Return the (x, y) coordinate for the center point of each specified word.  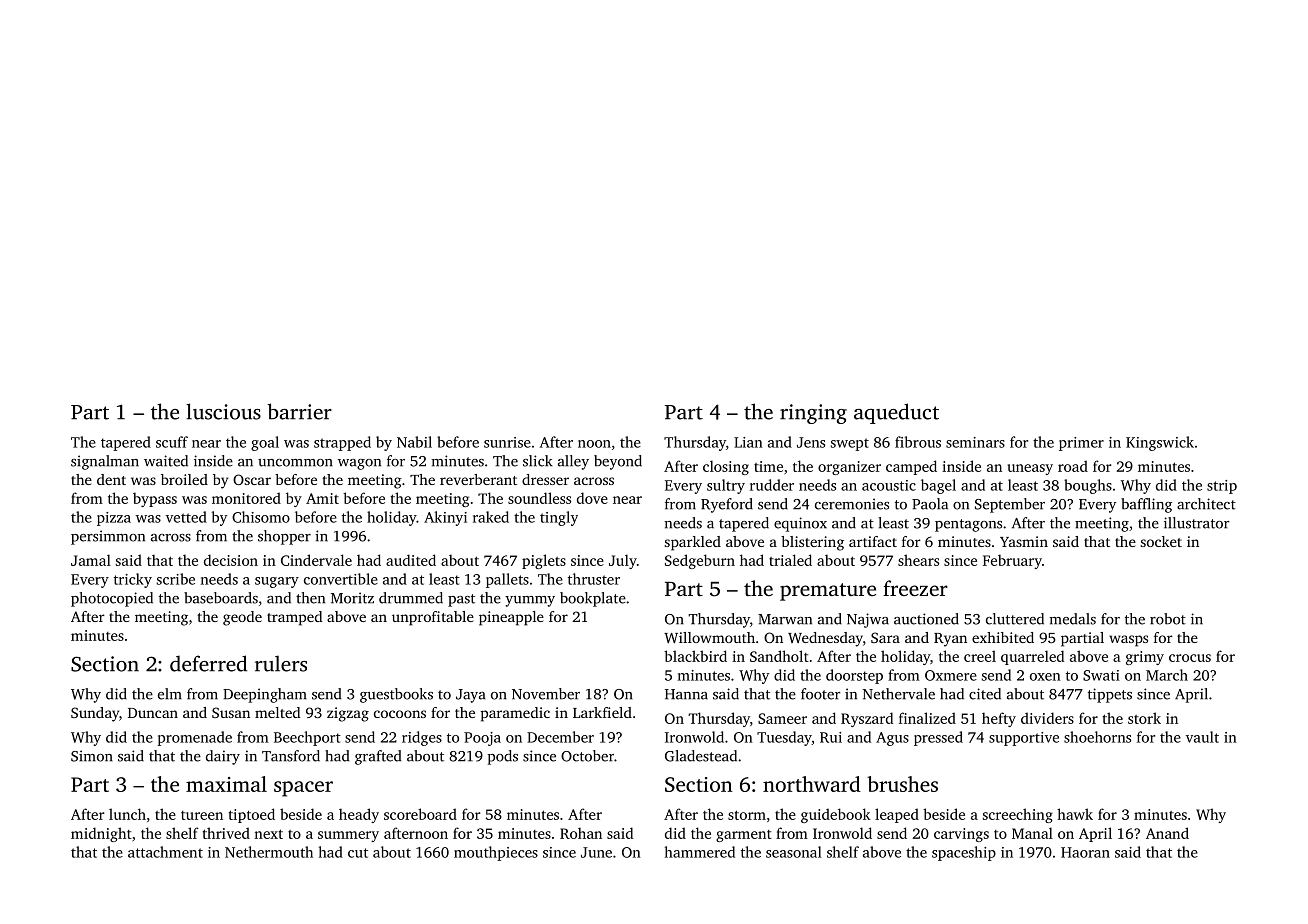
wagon (359, 464)
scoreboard (420, 814)
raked (491, 517)
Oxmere (951, 675)
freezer (915, 588)
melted (277, 712)
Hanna (686, 694)
